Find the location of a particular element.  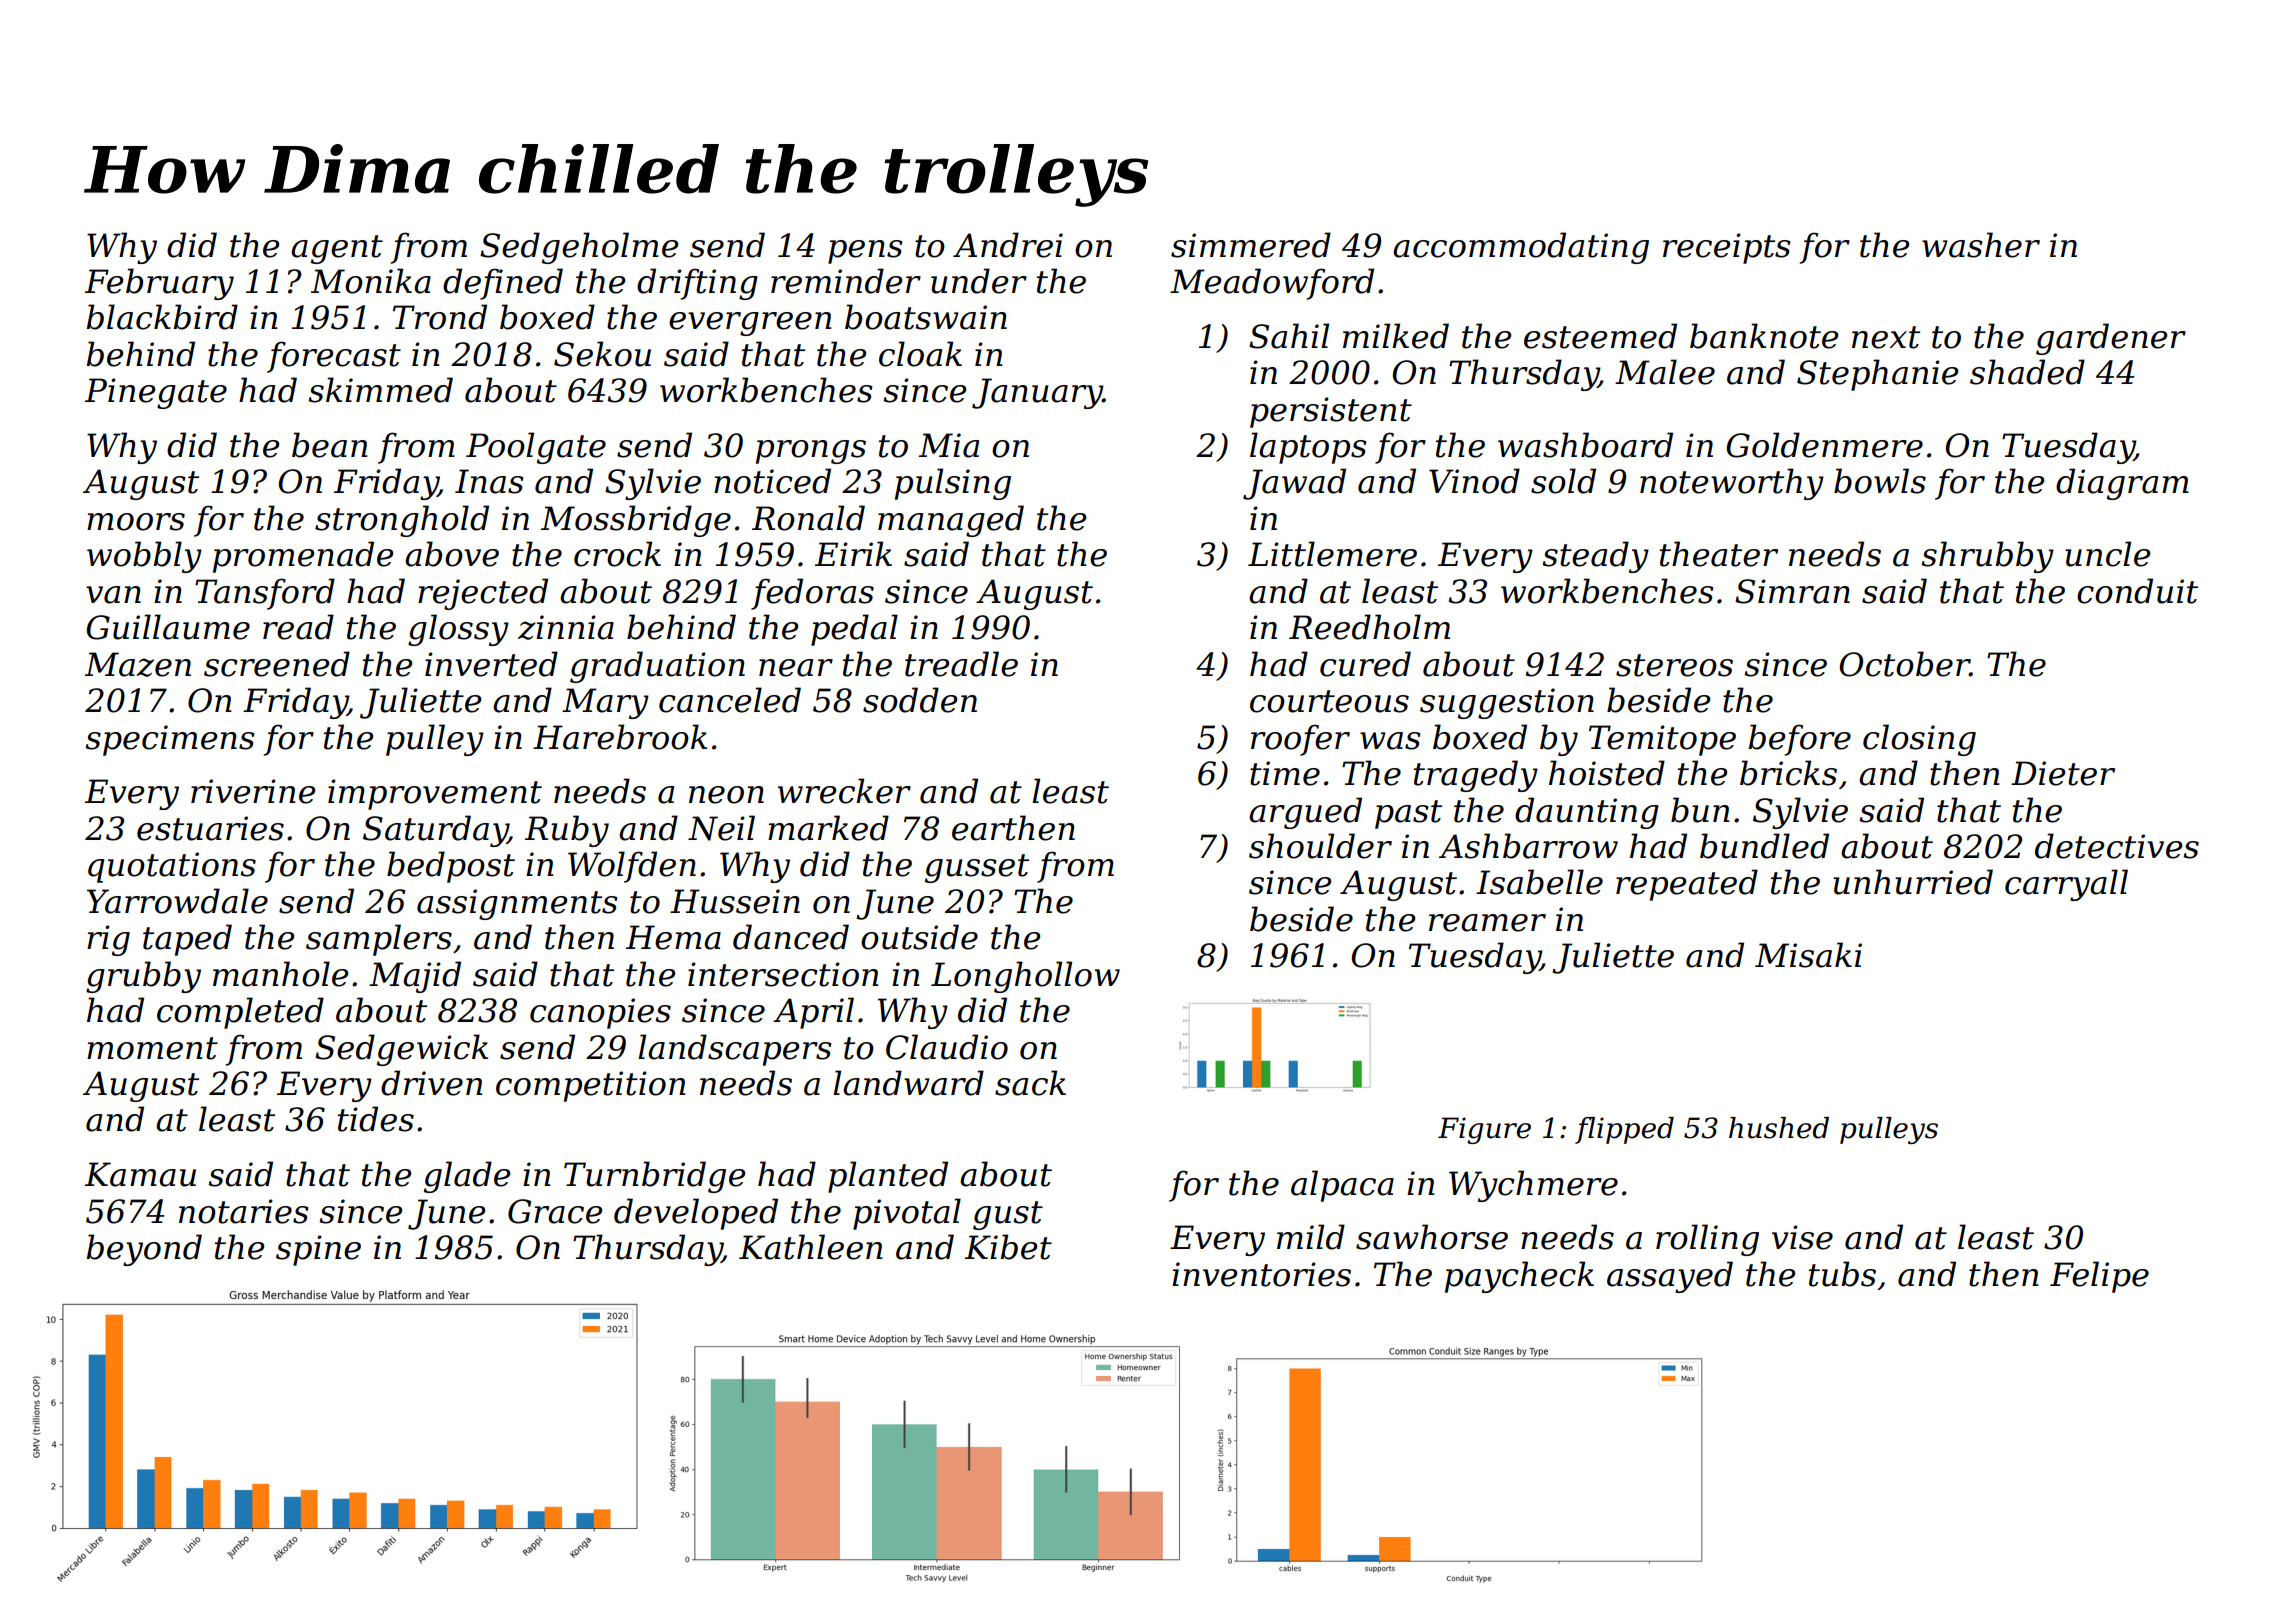

mild is located at coordinates (1311, 1237).
